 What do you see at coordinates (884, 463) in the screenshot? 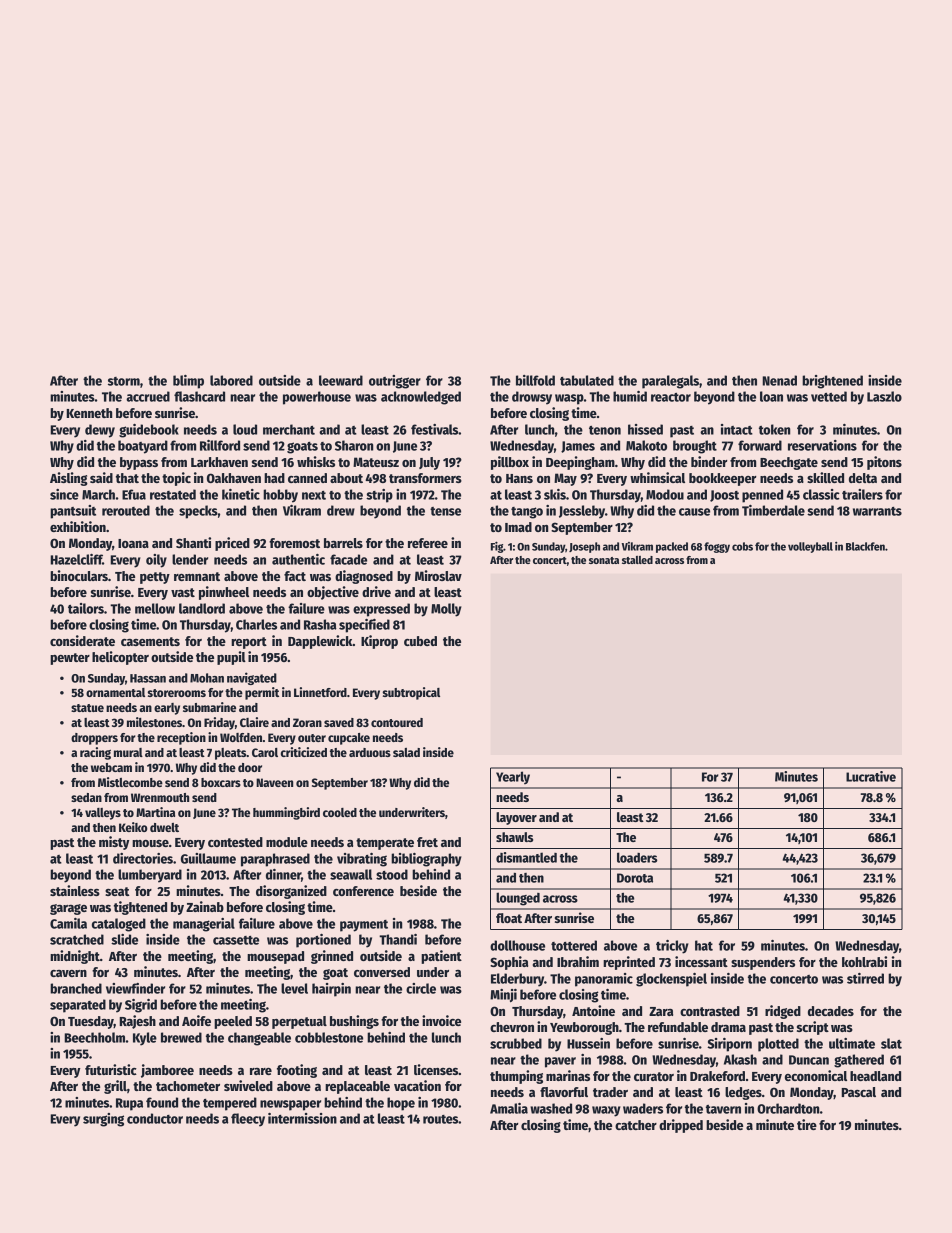
I see `pitons` at bounding box center [884, 463].
